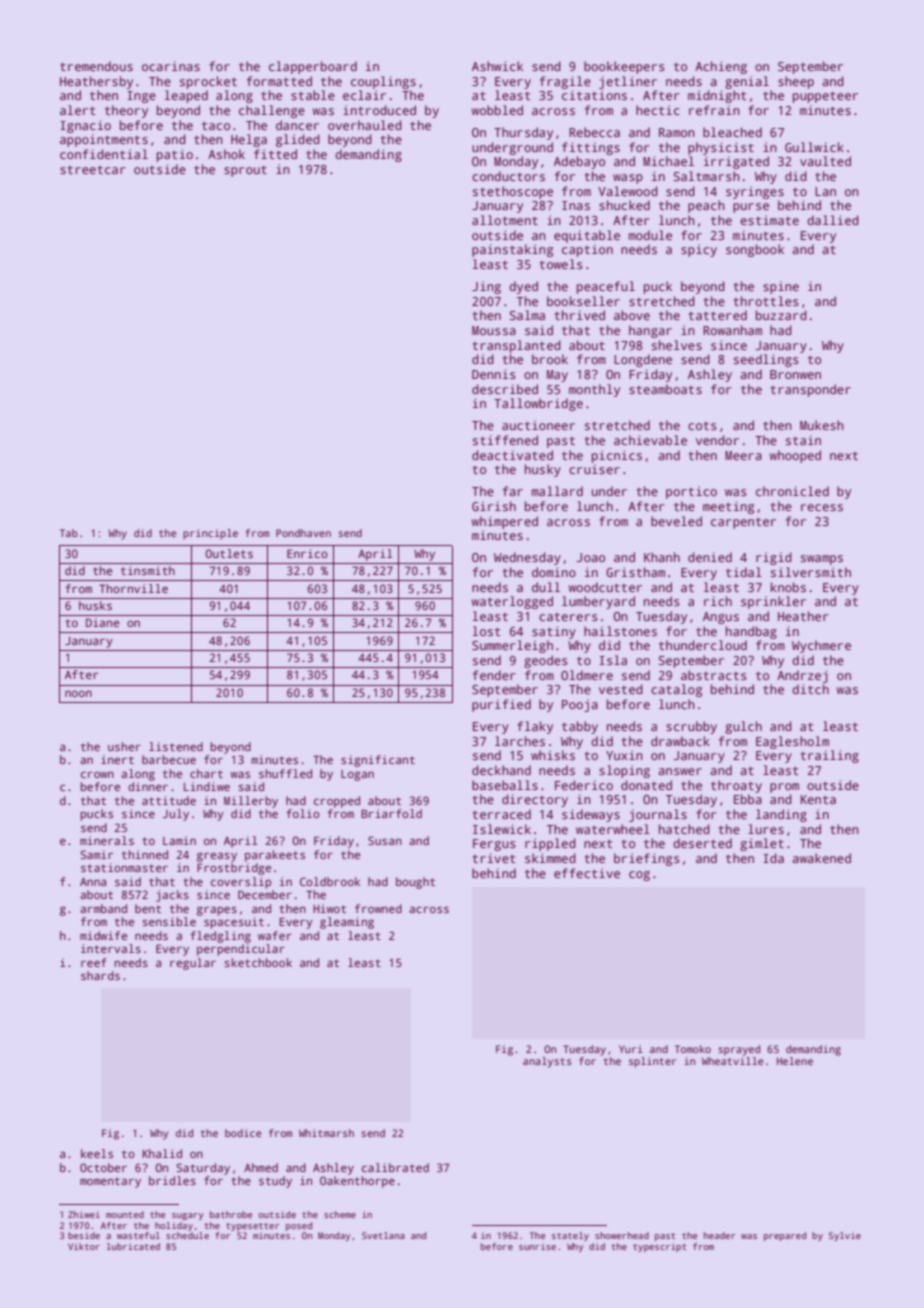 The height and width of the document is (1308, 924). Describe the element at coordinates (624, 67) in the document. I see `bookkeepers` at that location.
